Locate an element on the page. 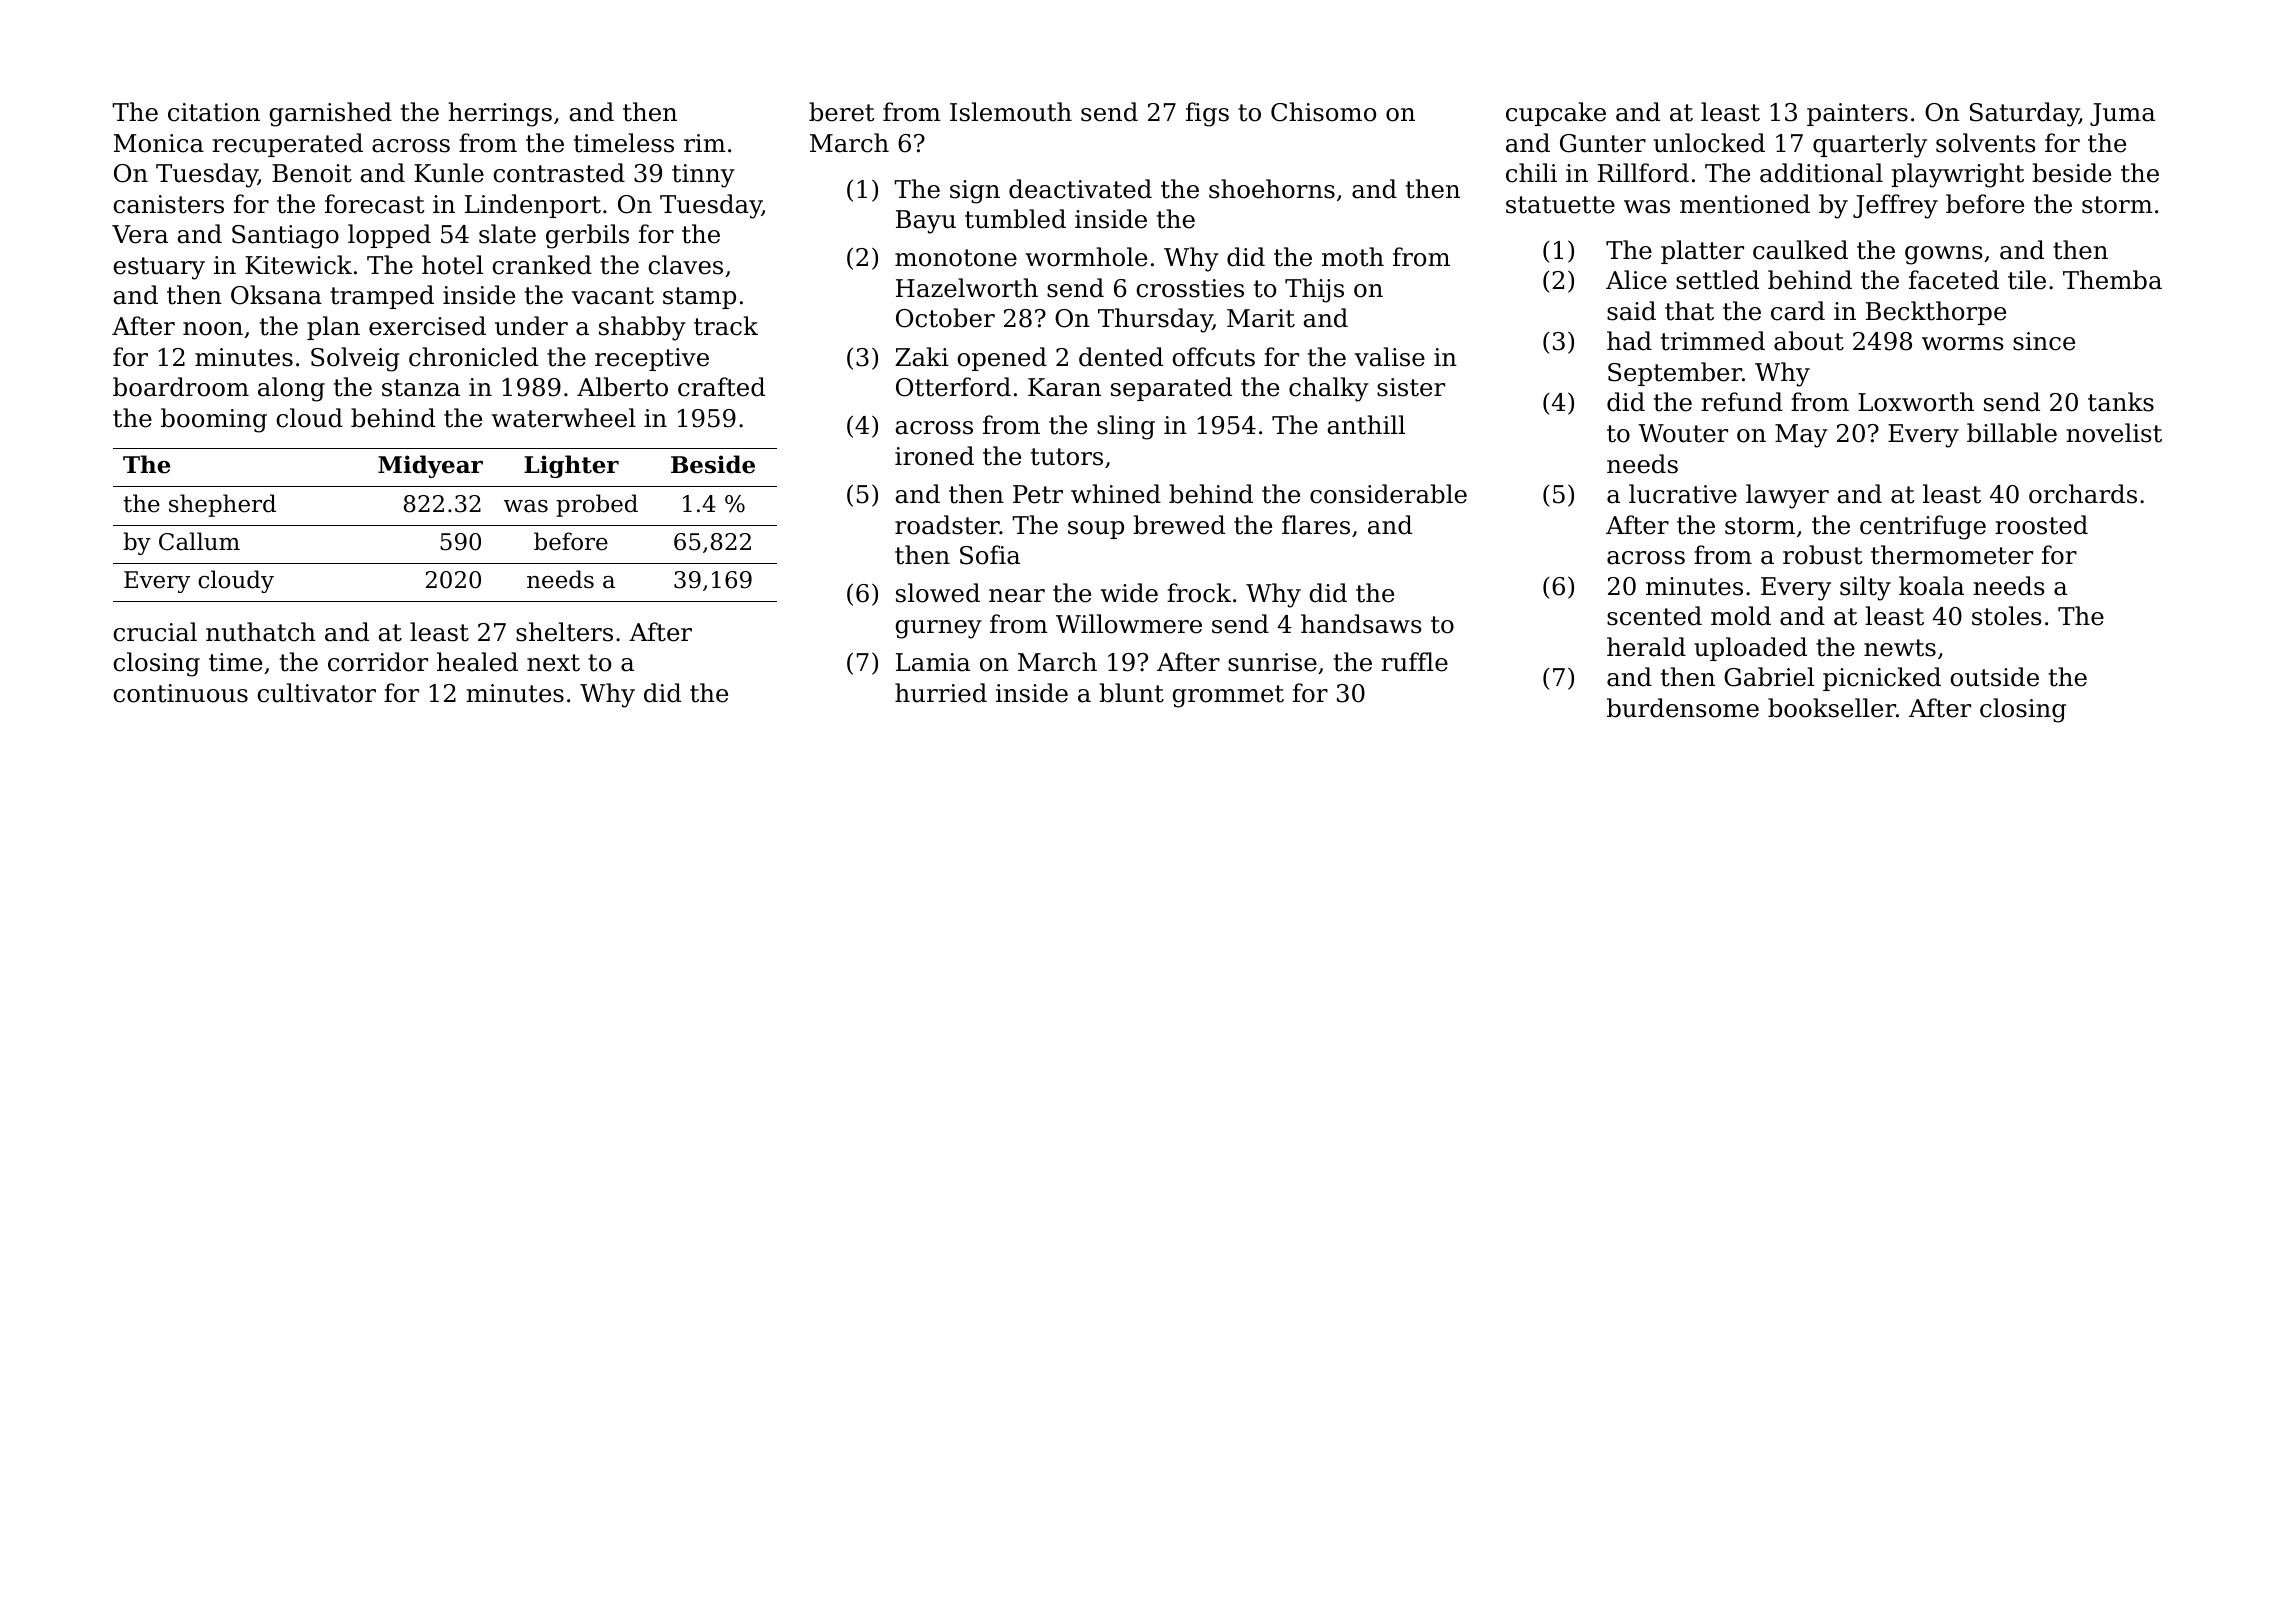 The width and height of the image is (2282, 1614). Sofia is located at coordinates (990, 555).
